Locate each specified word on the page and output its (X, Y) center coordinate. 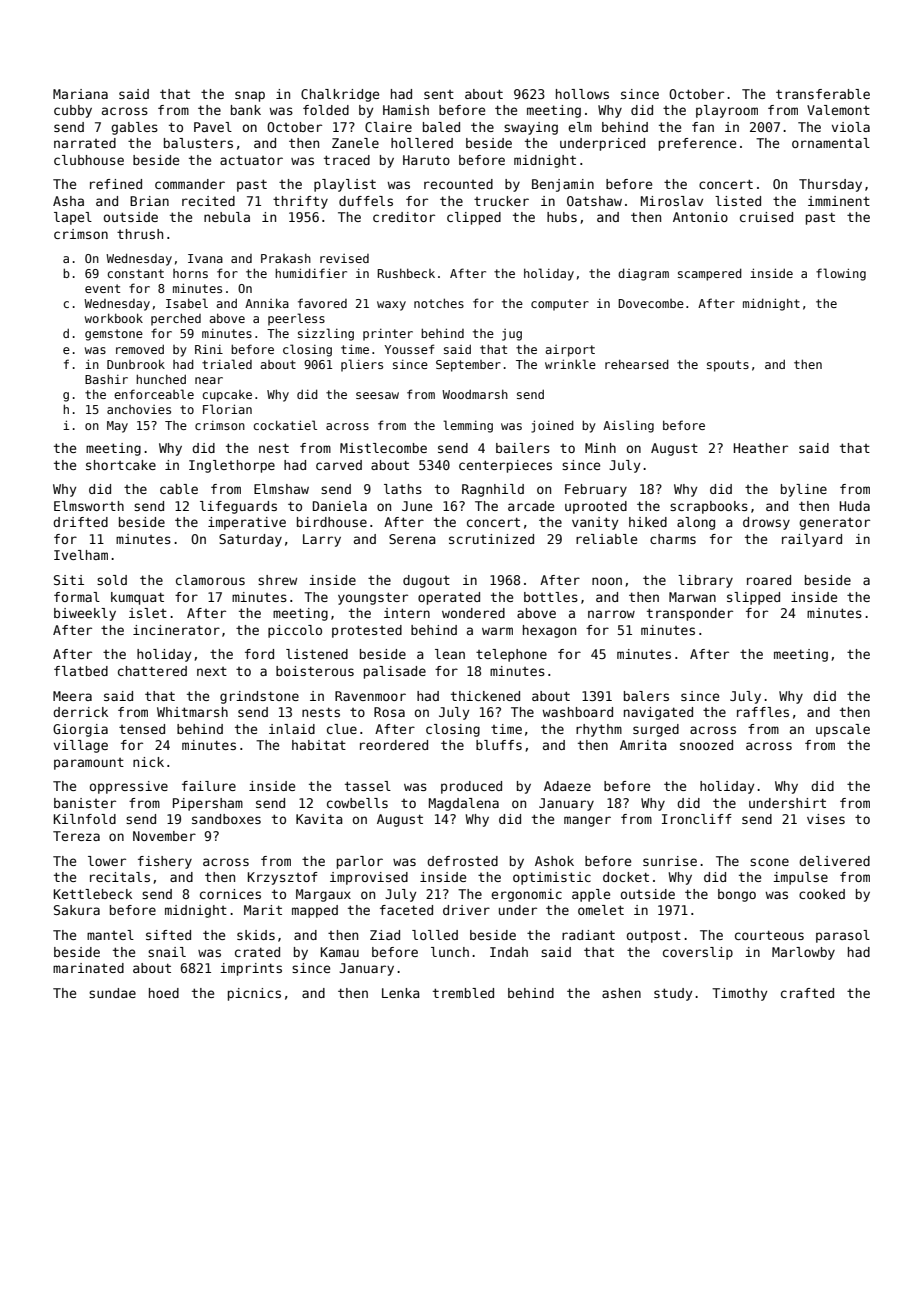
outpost (654, 936)
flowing (841, 274)
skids (256, 935)
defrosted (462, 861)
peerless (296, 319)
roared (769, 580)
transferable (823, 94)
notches (439, 303)
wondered (473, 613)
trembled (463, 993)
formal (77, 597)
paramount (89, 764)
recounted (458, 184)
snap (250, 96)
